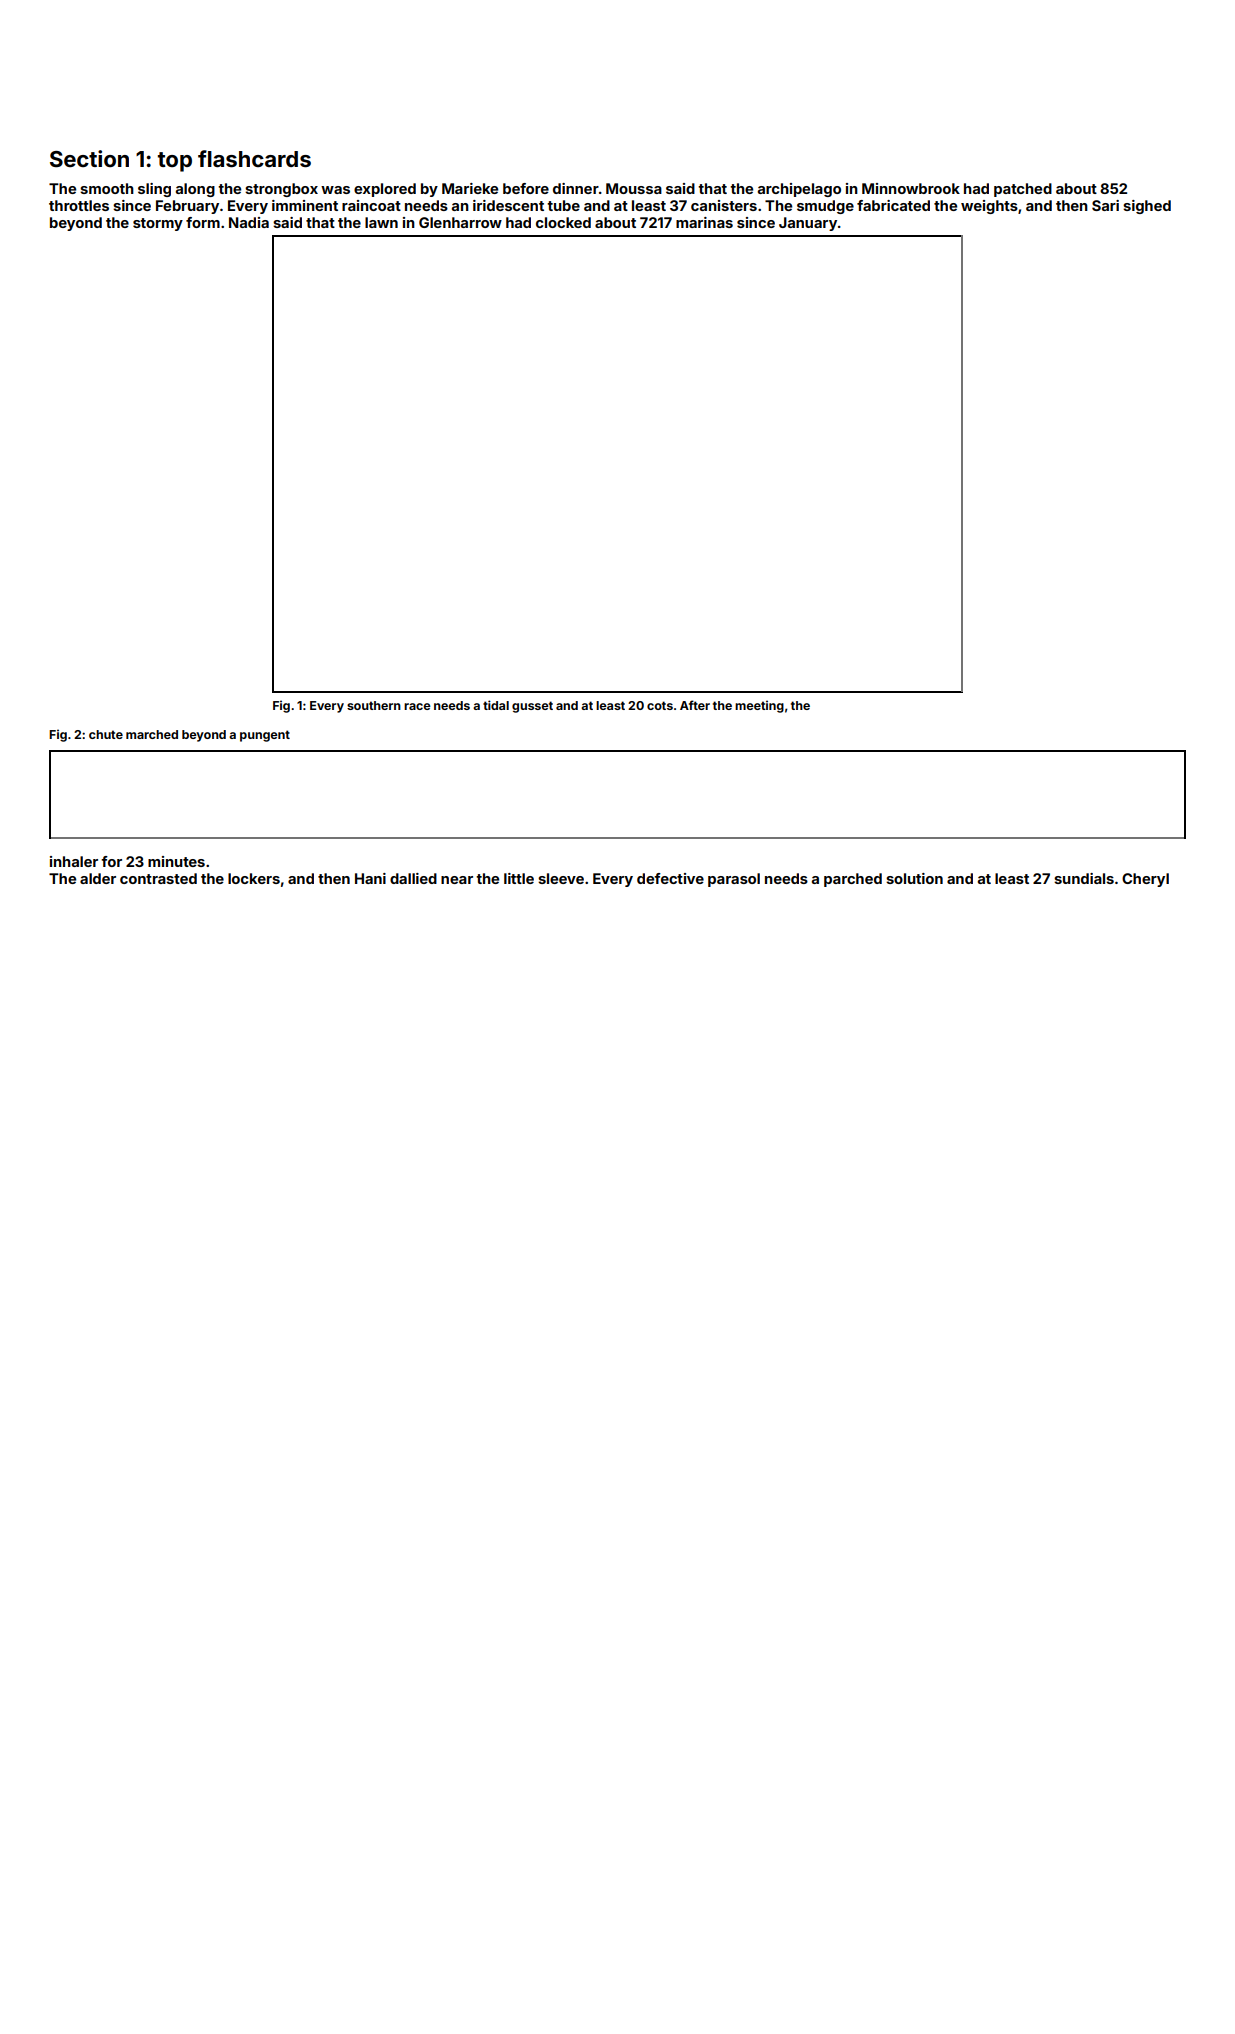 The image size is (1235, 2034). What do you see at coordinates (808, 224) in the screenshot?
I see `January` at bounding box center [808, 224].
